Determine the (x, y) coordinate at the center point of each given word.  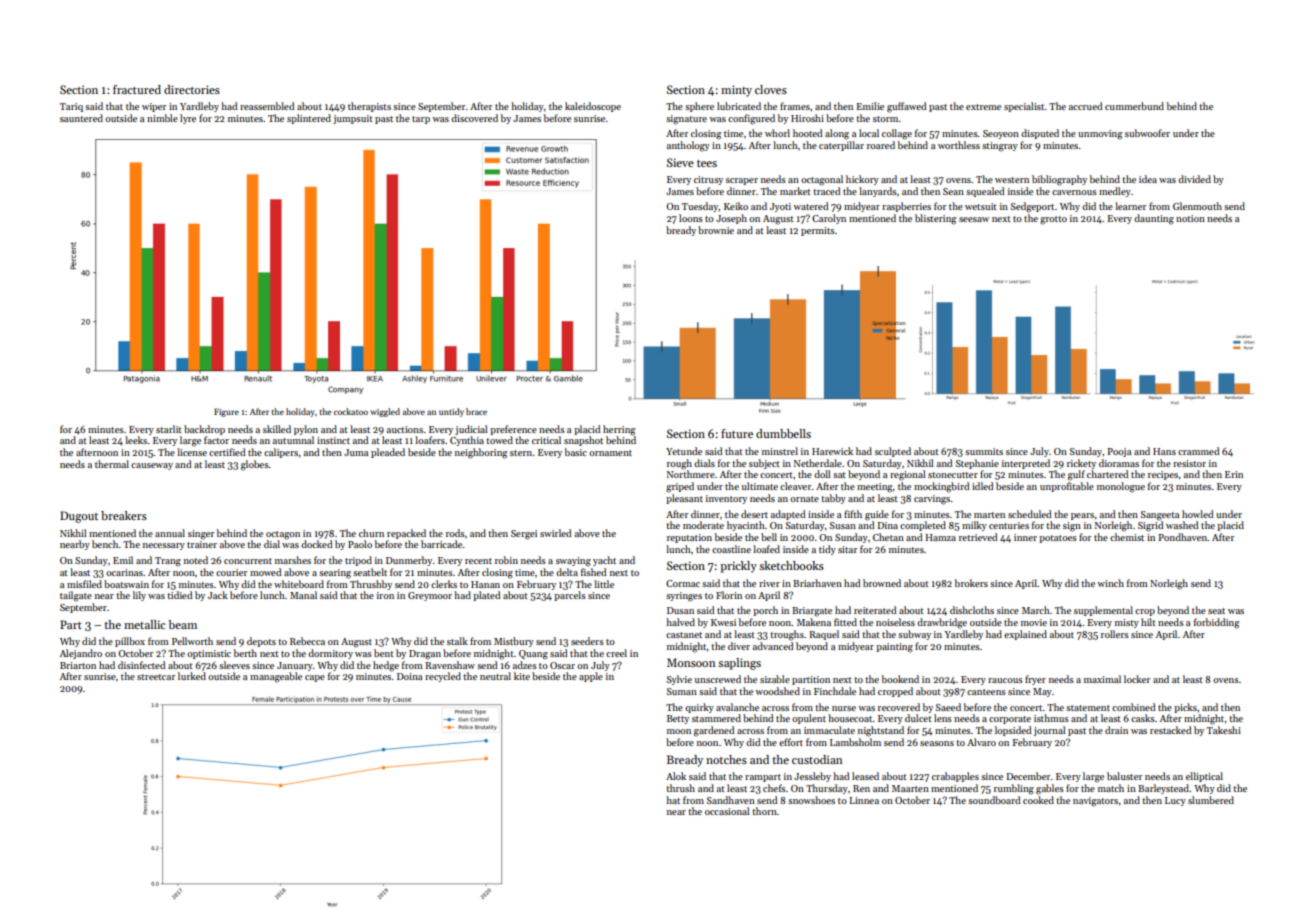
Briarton (78, 665)
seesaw (974, 219)
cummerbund (1134, 106)
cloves (771, 89)
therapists (369, 107)
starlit (169, 429)
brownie (716, 230)
